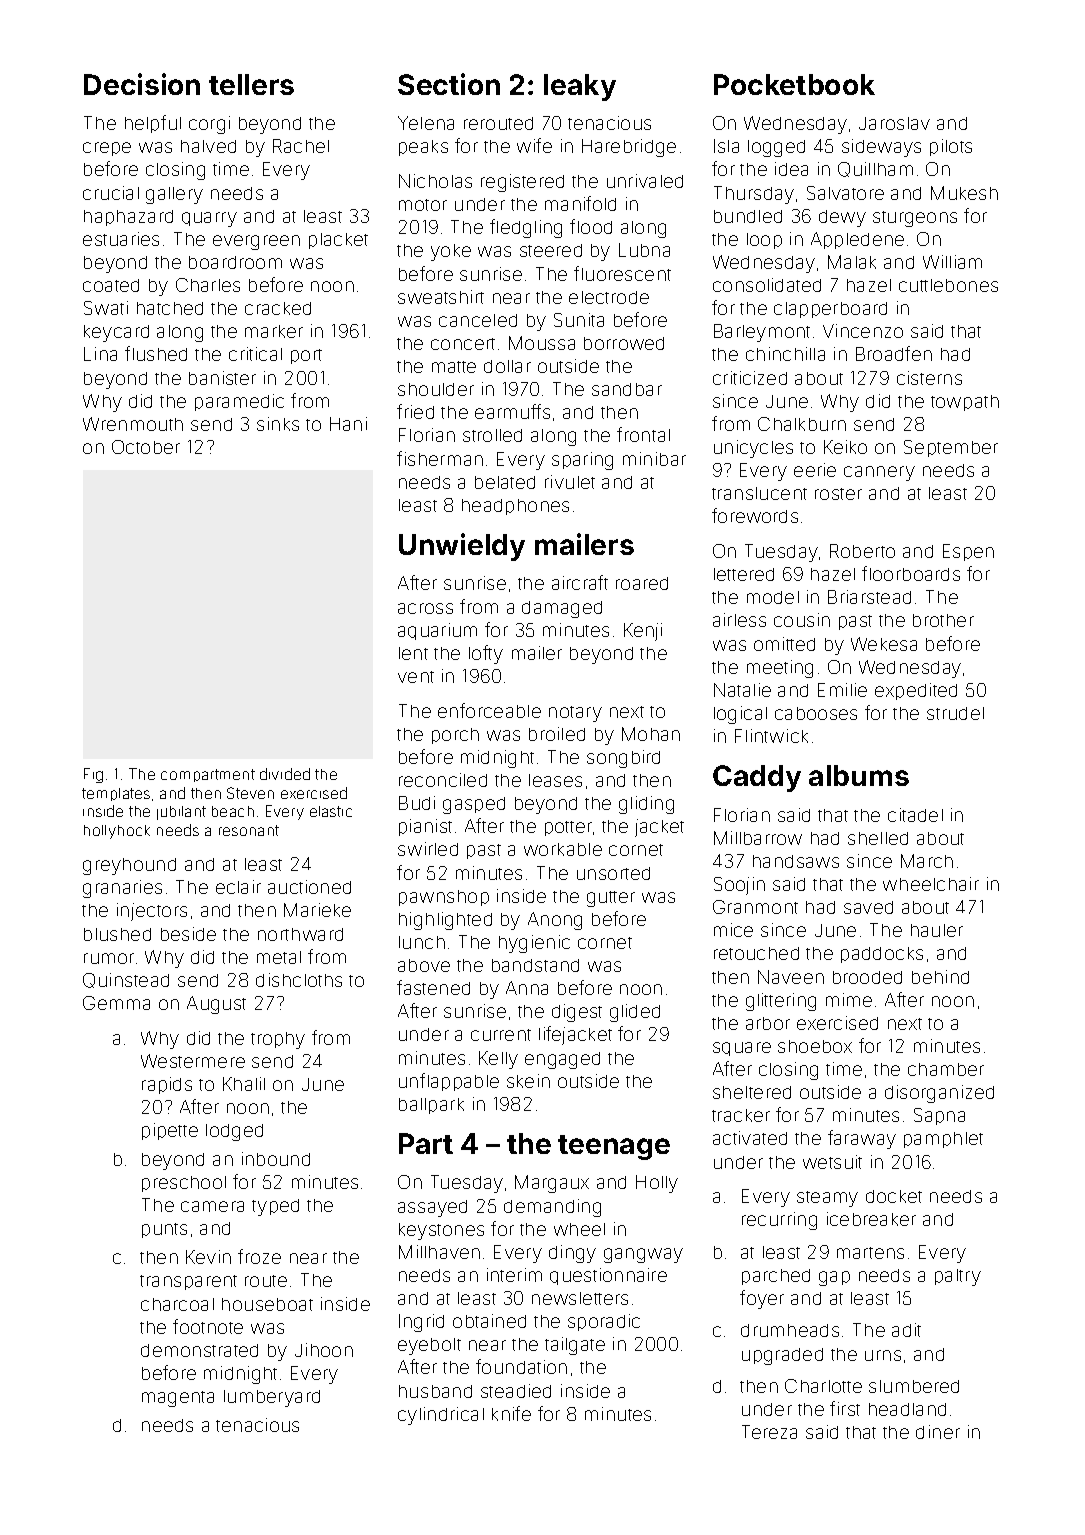 Image resolution: width=1085 pixels, height=1535 pixels. Describe the element at coordinates (827, 1199) in the screenshot. I see `steamy` at that location.
